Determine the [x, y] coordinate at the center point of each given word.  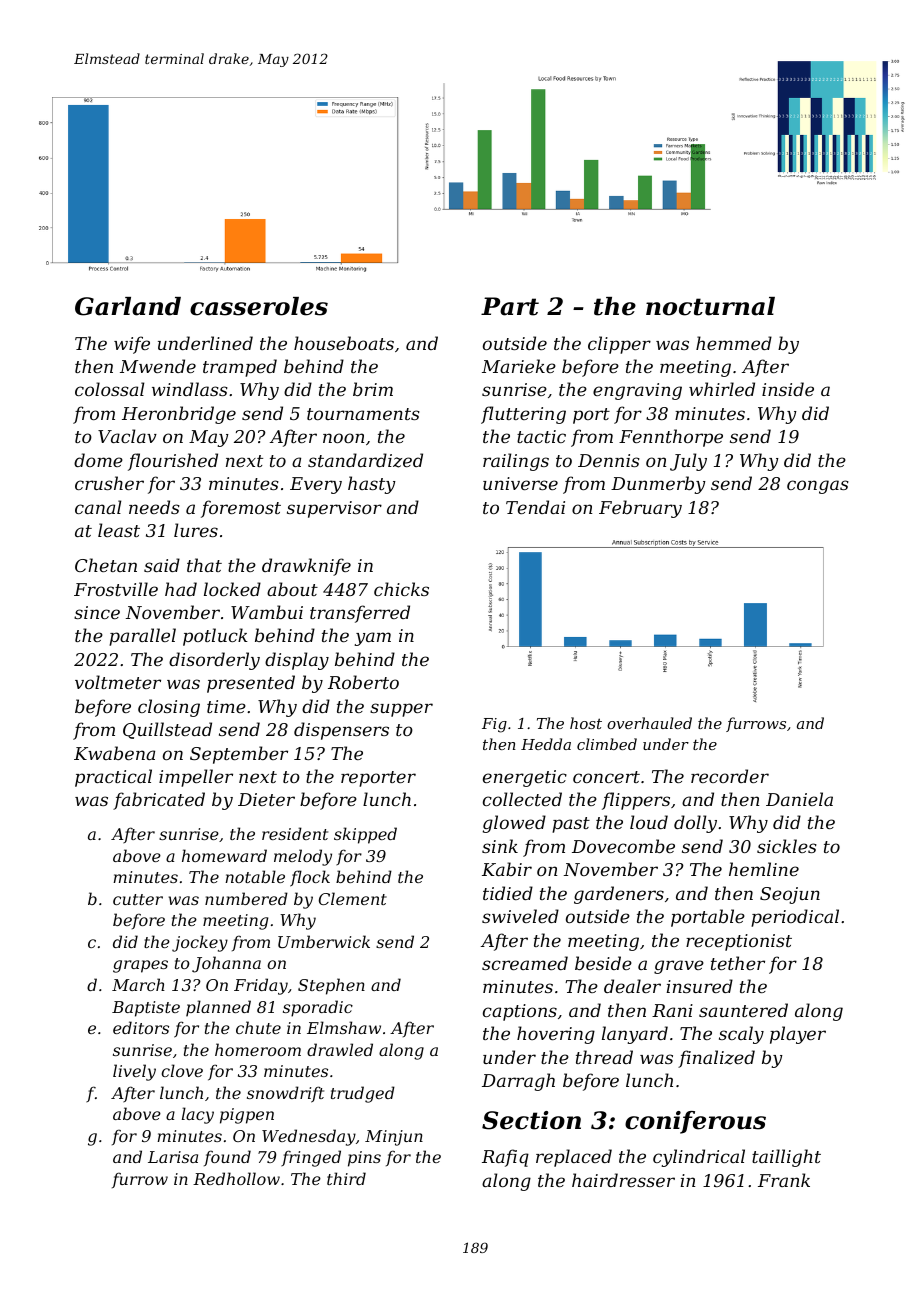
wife [132, 345]
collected [522, 799]
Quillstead [167, 730]
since [97, 612]
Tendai [535, 507]
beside [603, 963]
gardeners [619, 895]
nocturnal [710, 306]
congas [818, 487]
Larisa [173, 1157]
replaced [574, 1158]
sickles [787, 846]
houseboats [344, 343]
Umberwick [324, 941]
